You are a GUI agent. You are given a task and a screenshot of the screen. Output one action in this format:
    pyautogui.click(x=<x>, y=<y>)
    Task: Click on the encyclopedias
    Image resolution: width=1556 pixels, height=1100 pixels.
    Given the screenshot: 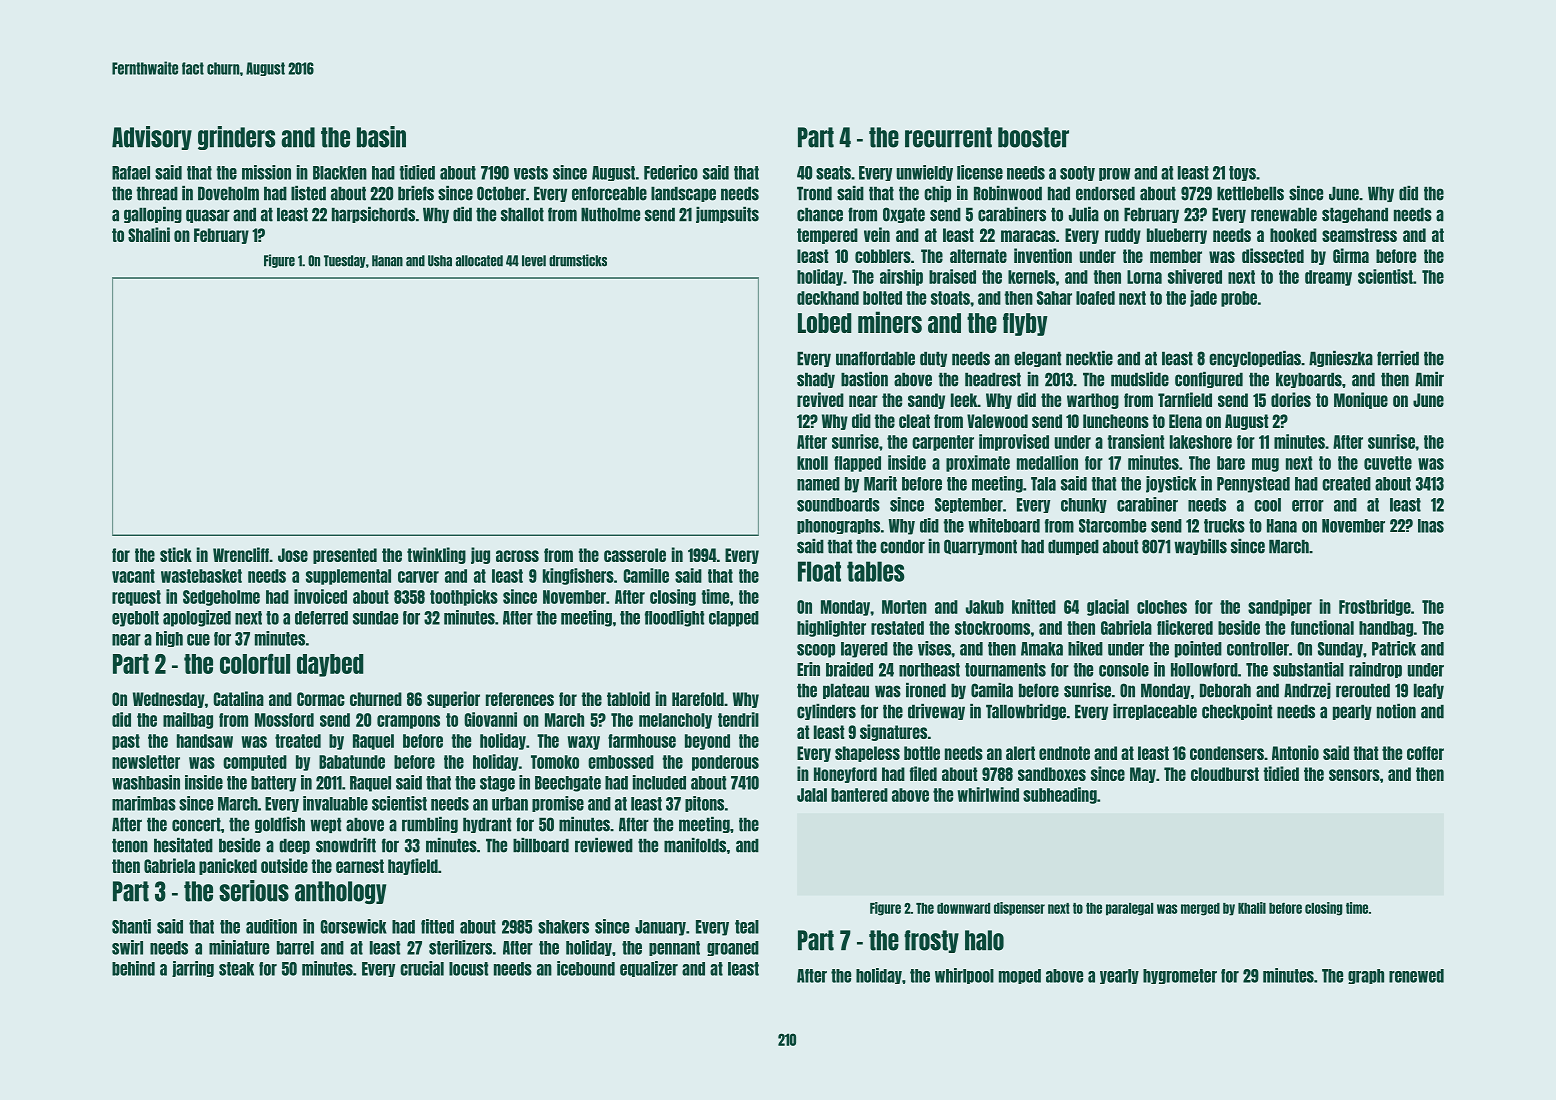 What is the action you would take?
    pyautogui.click(x=1255, y=359)
